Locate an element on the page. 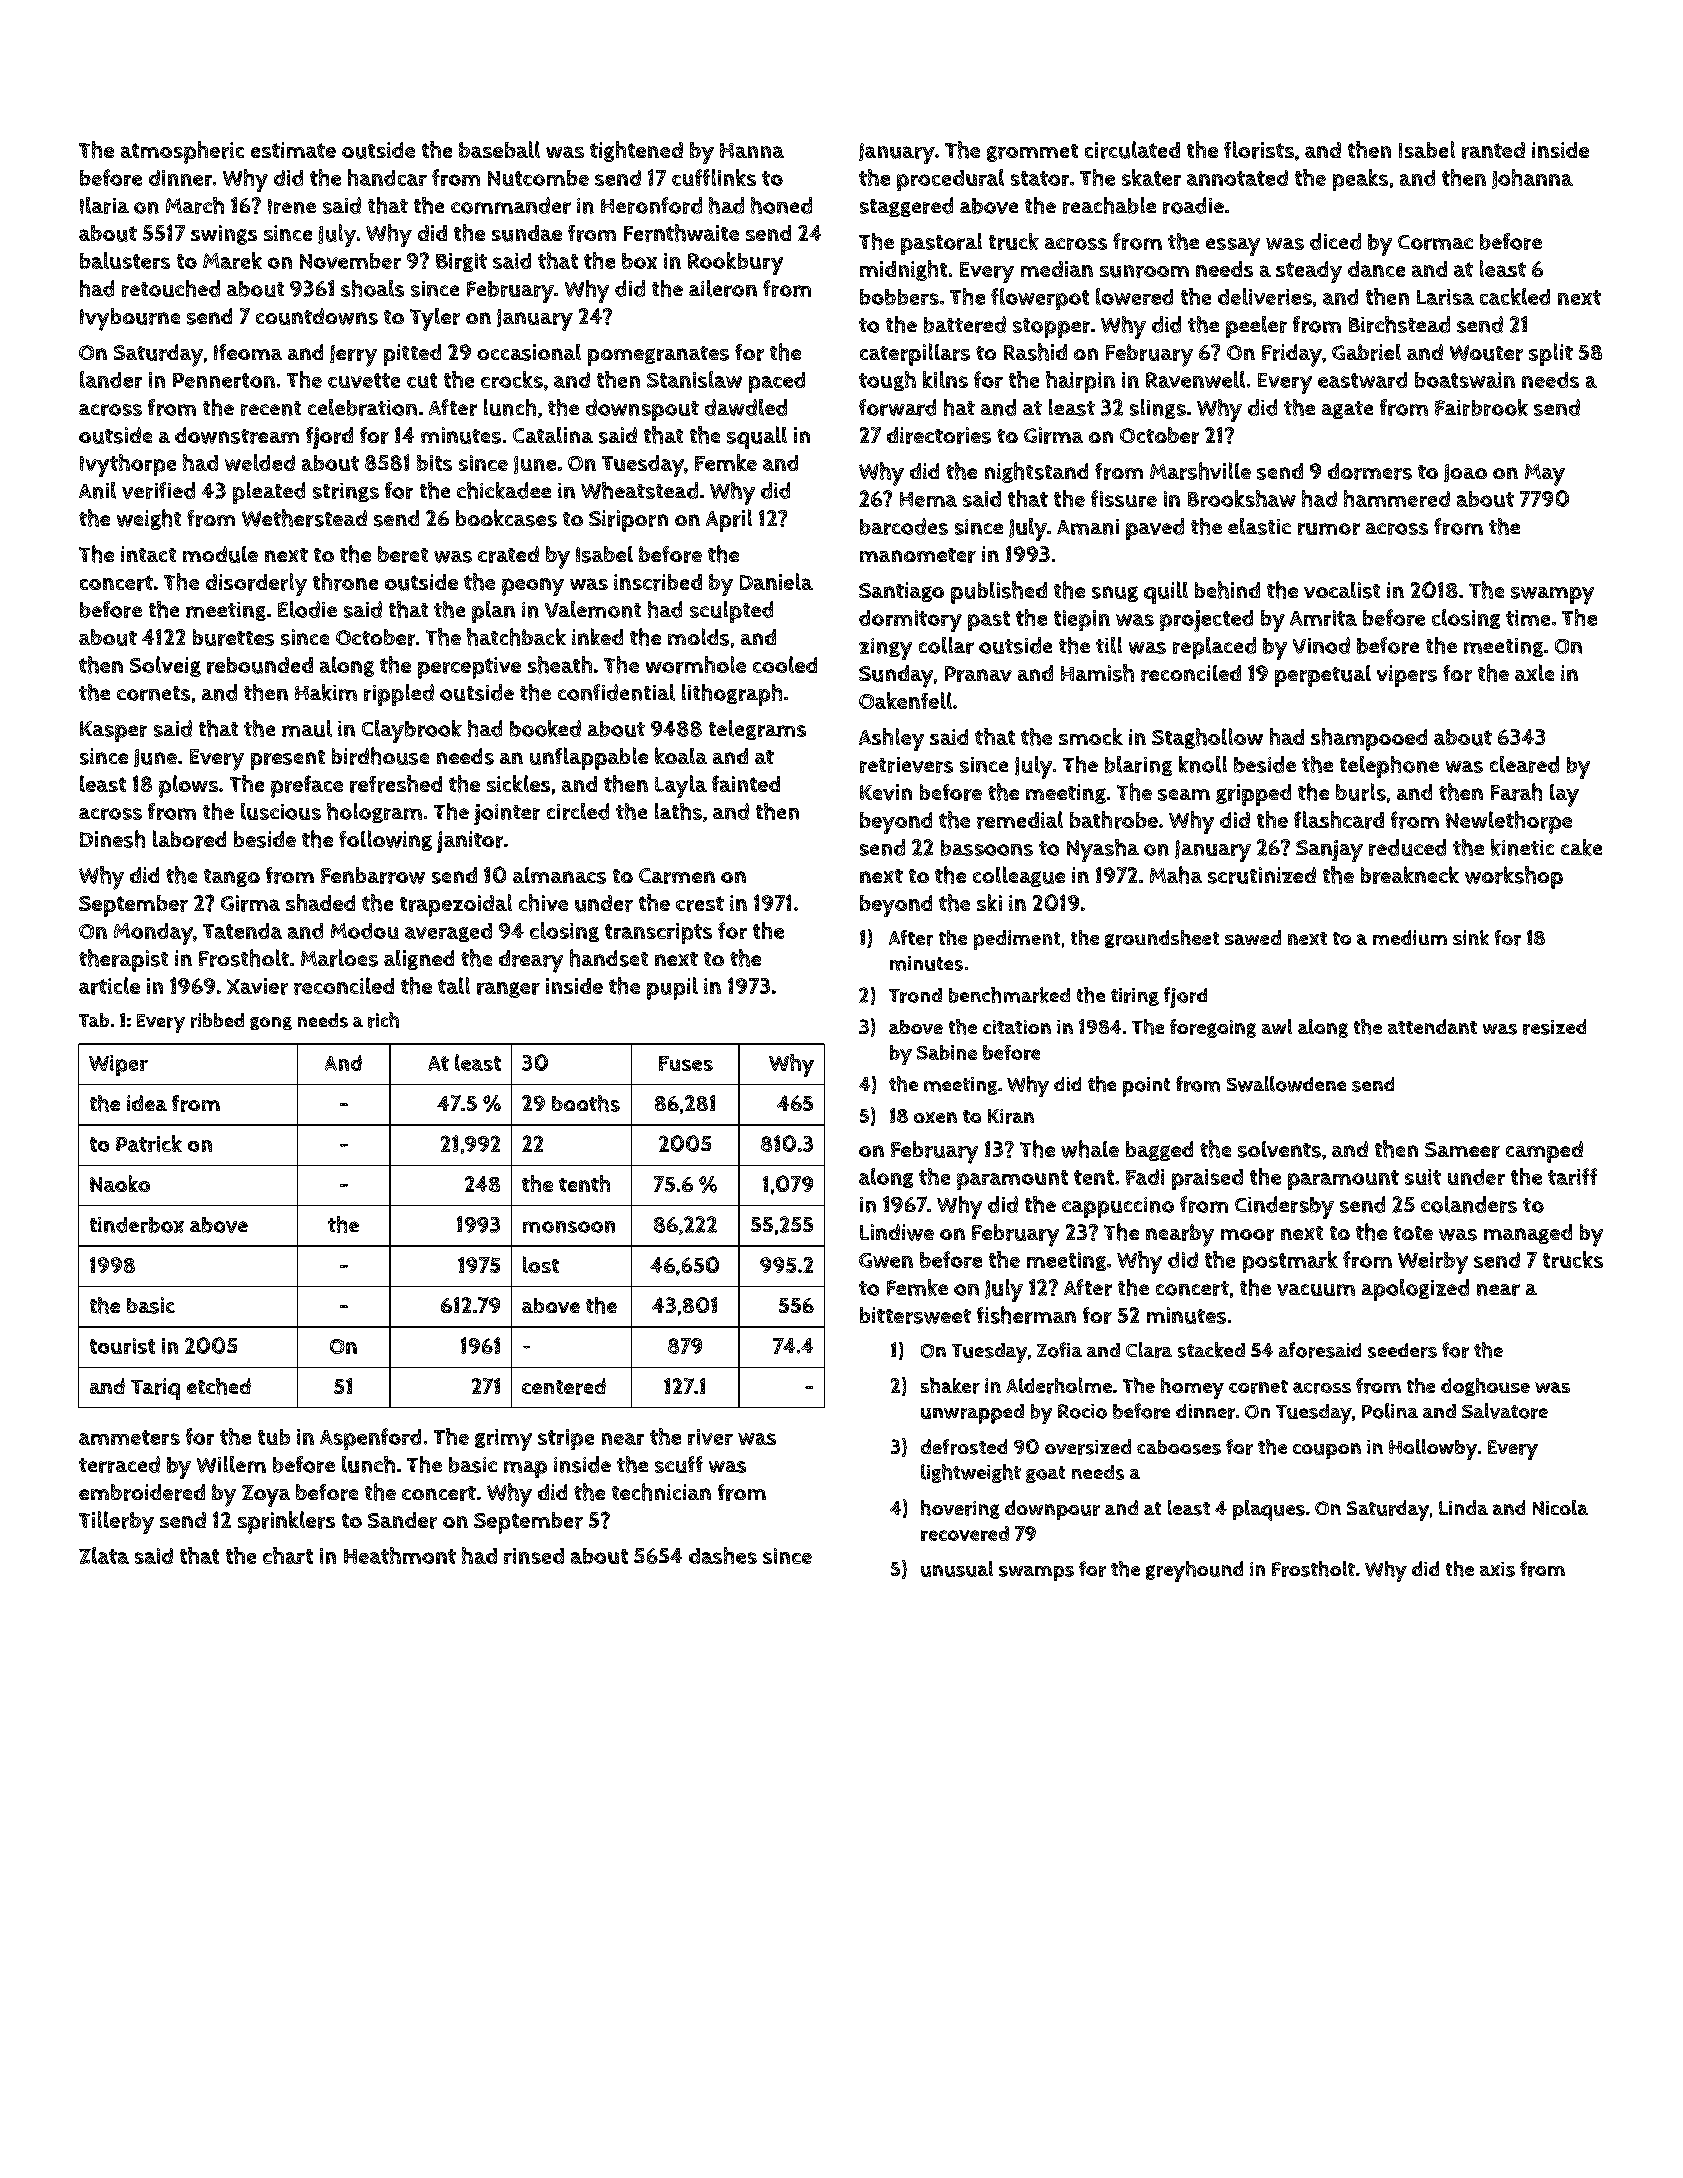  kinetic is located at coordinates (1522, 847).
